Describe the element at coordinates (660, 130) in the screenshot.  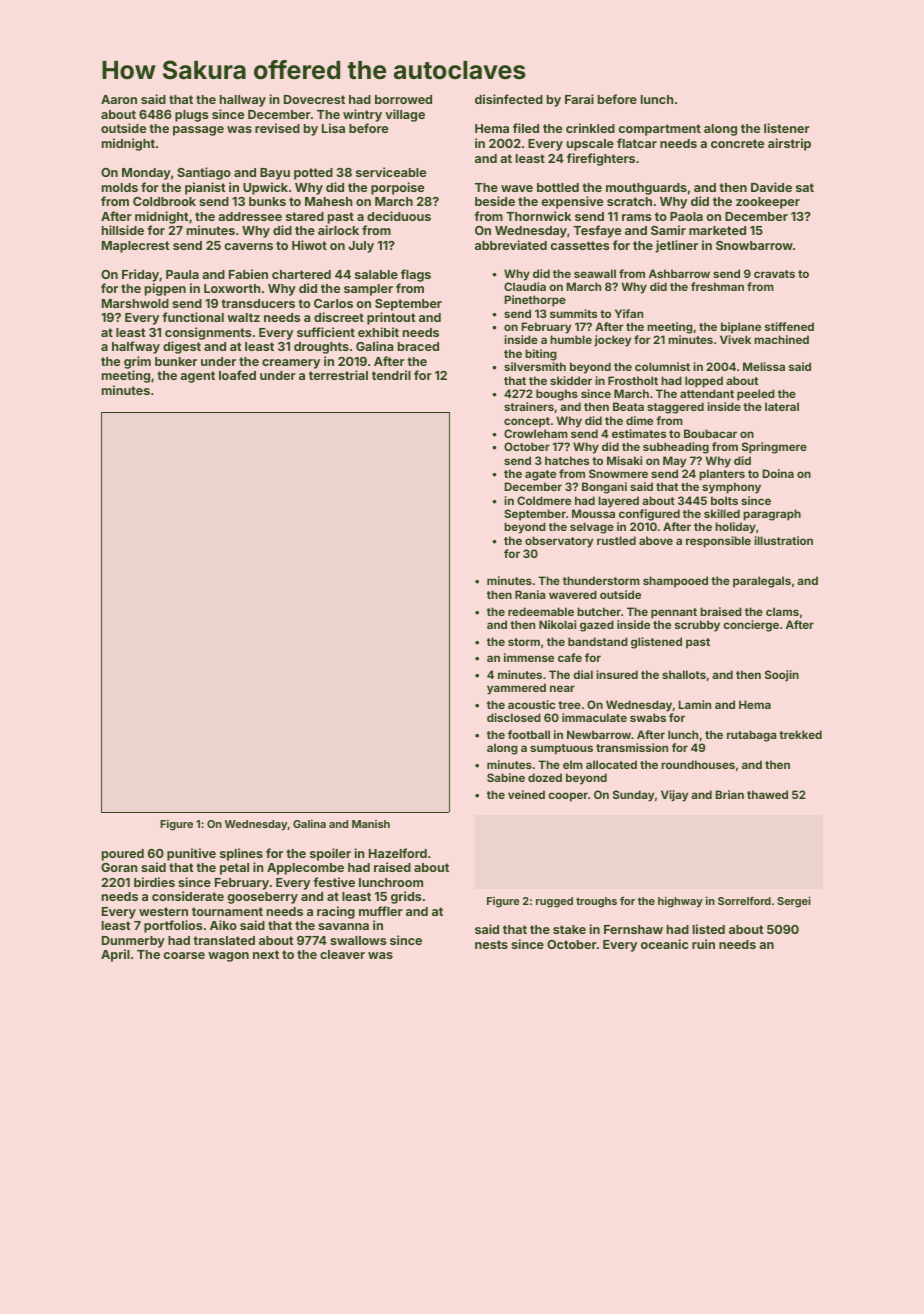
I see `compartment` at that location.
